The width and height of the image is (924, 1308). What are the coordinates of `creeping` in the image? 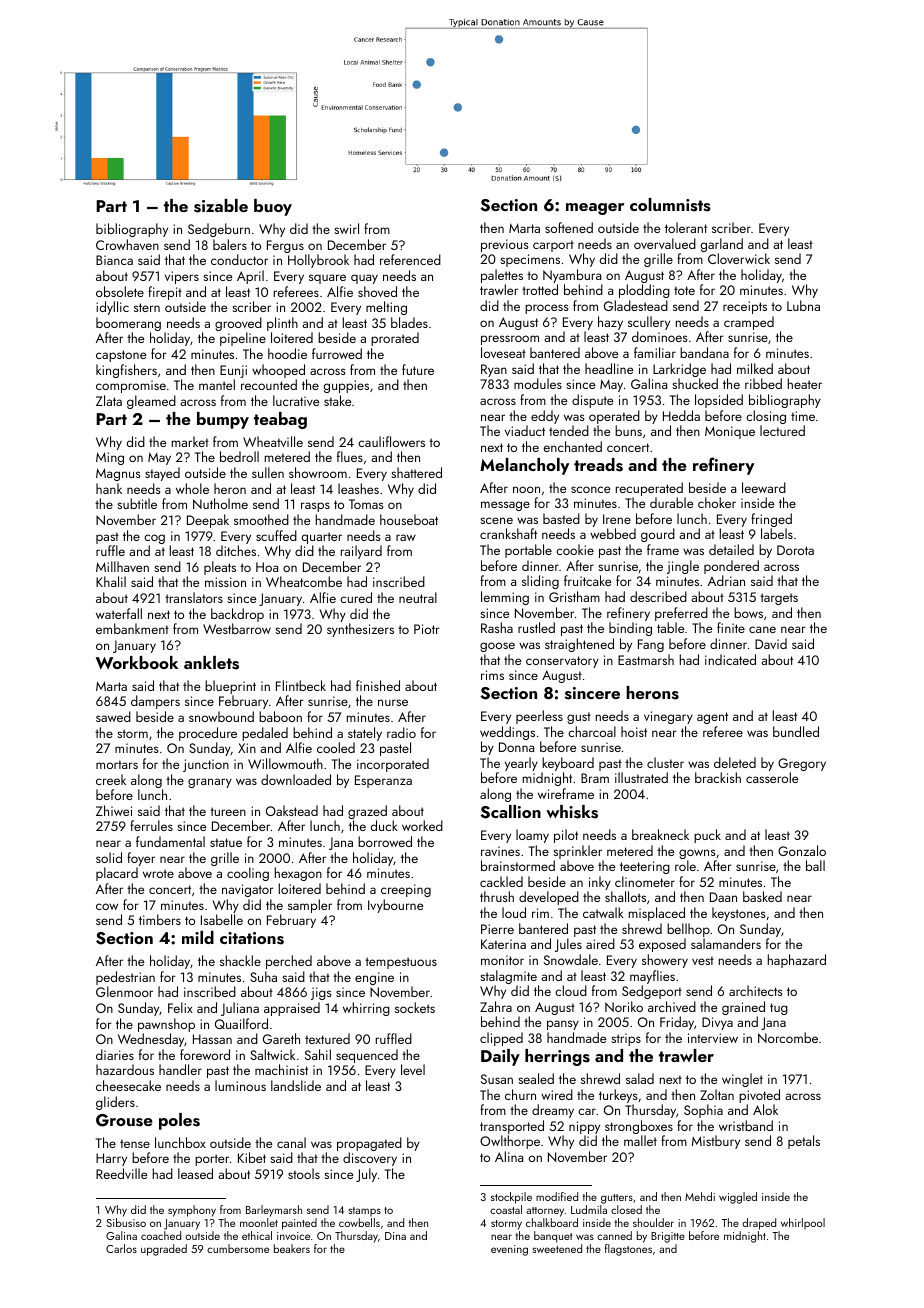 It's located at (406, 890).
